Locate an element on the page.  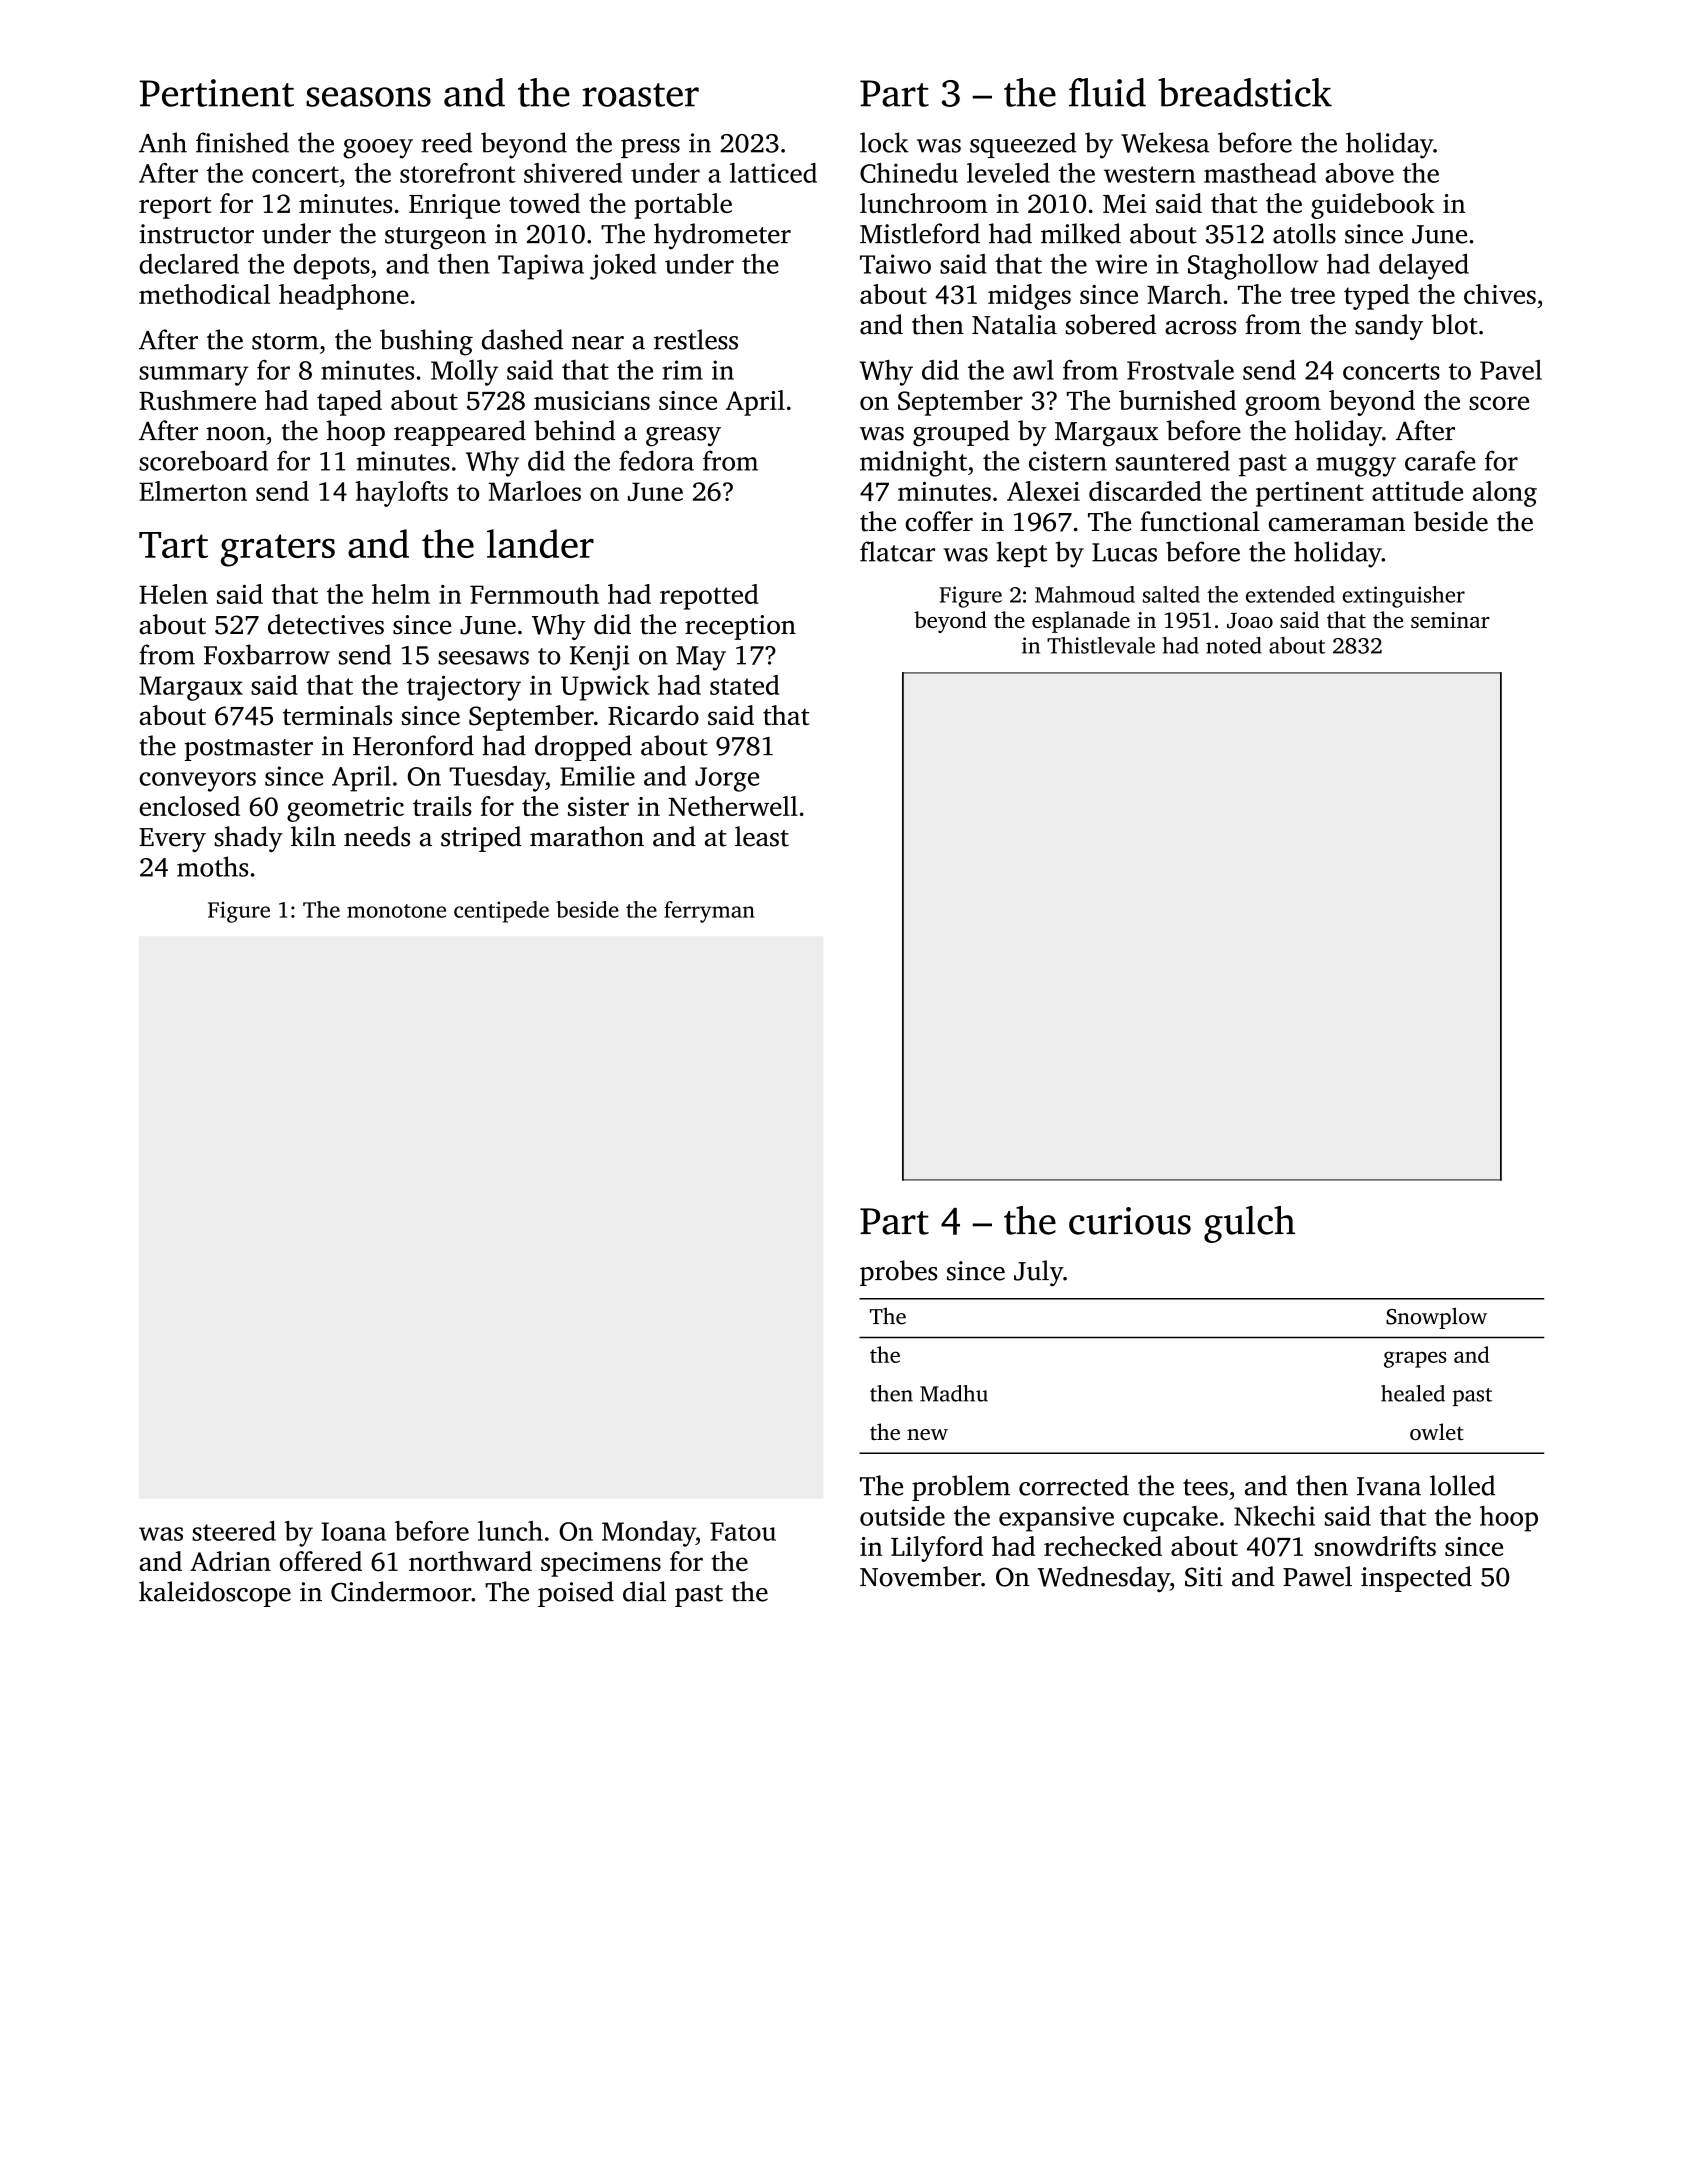
kaleidoscope is located at coordinates (215, 1594).
